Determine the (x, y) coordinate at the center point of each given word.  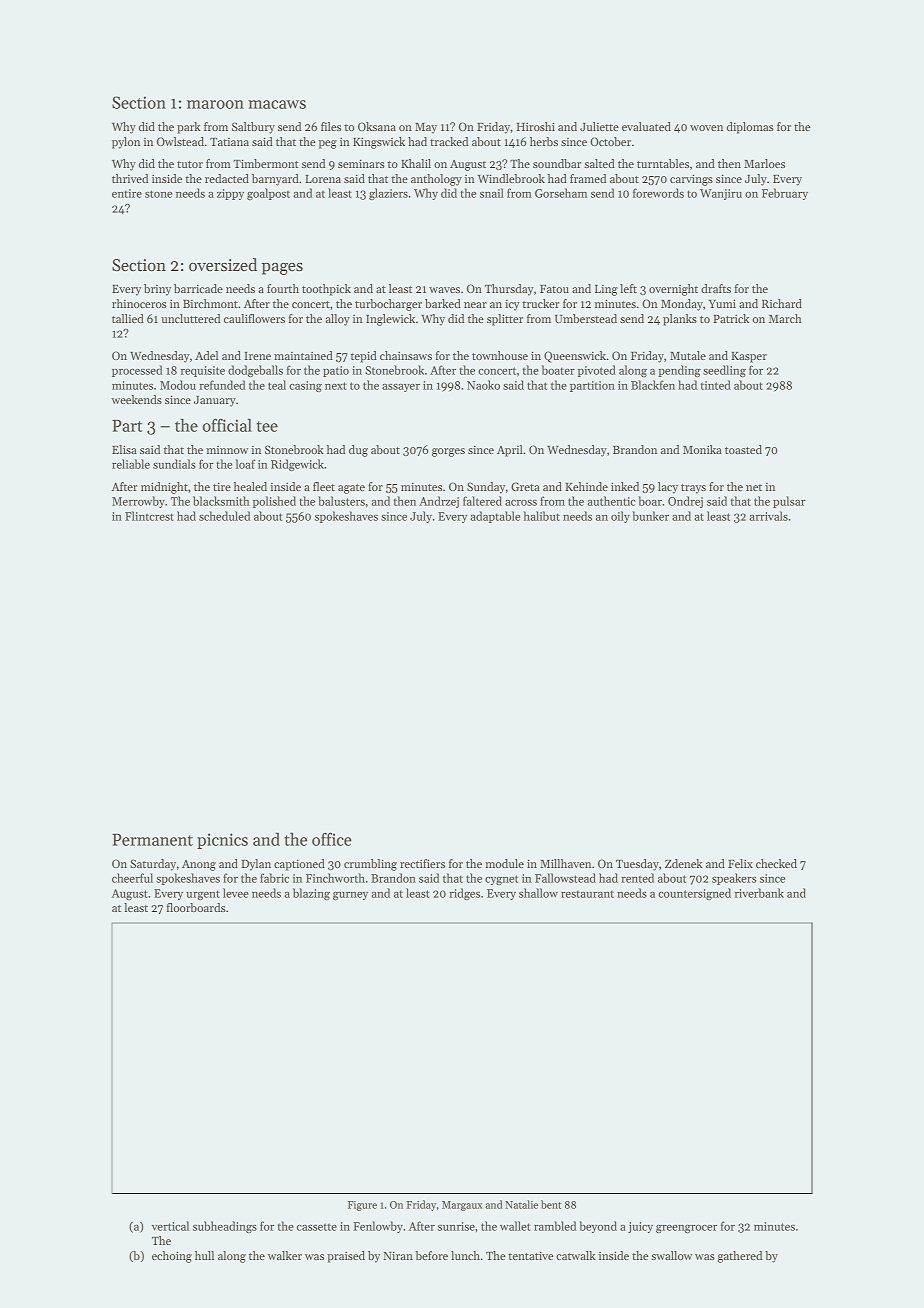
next (336, 386)
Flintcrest (149, 516)
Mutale (688, 355)
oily (620, 517)
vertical (170, 1226)
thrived (130, 178)
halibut (542, 516)
